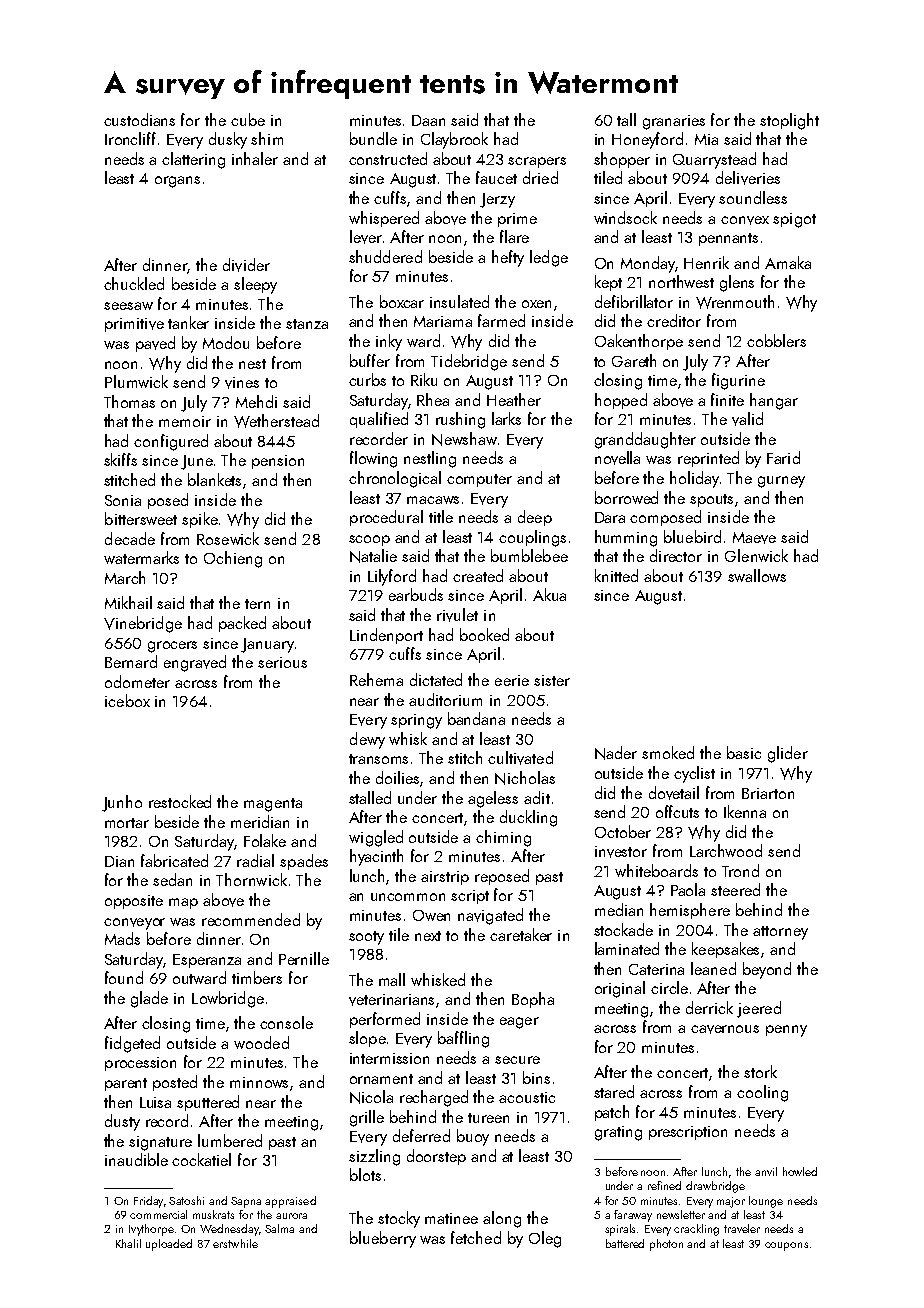 This page has width=924, height=1308. I want to click on stoplight, so click(789, 121).
